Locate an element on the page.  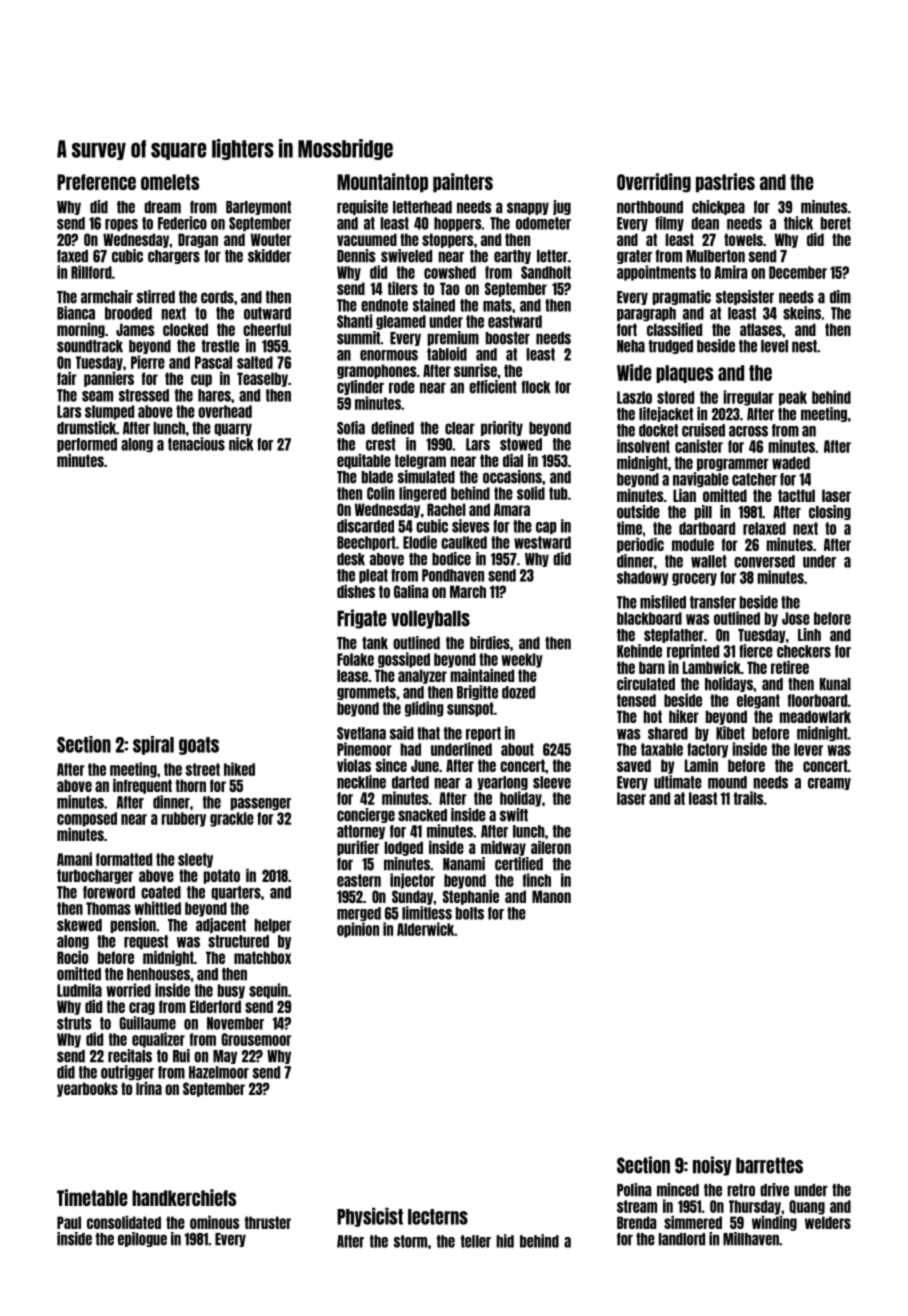
tub is located at coordinates (558, 493).
